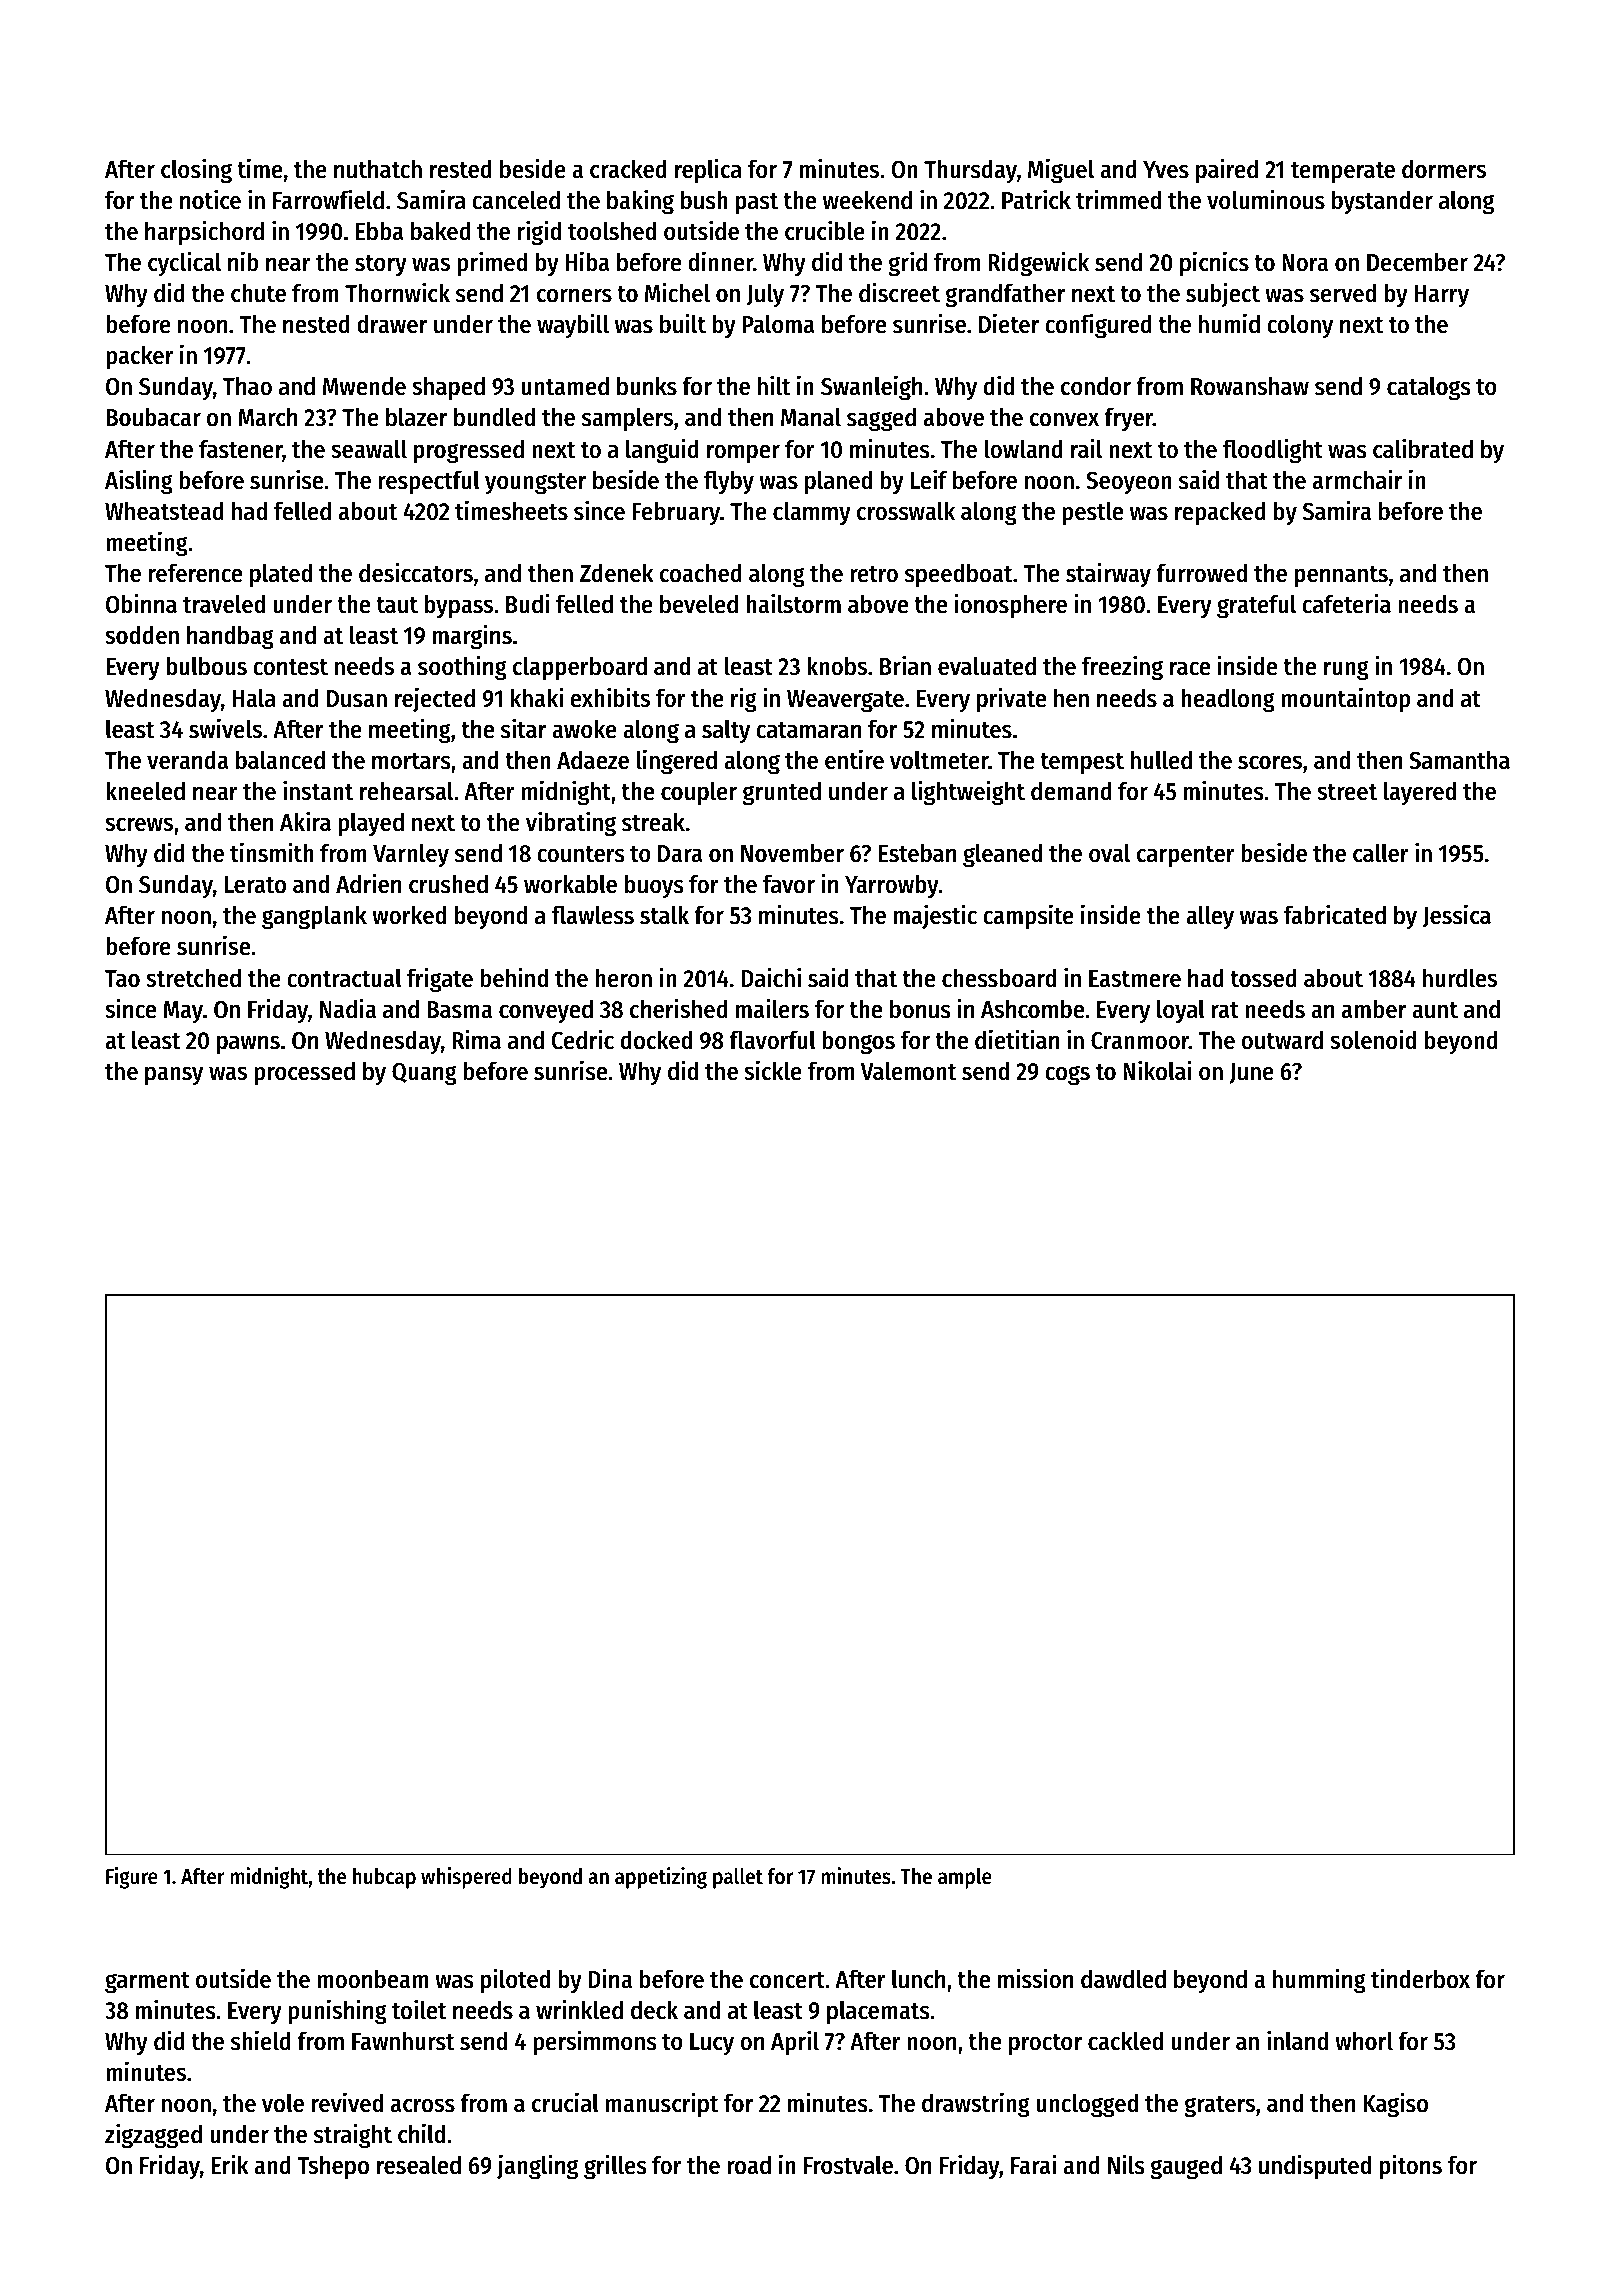 The image size is (1620, 2292). Describe the element at coordinates (196, 171) in the document. I see `closing` at that location.
